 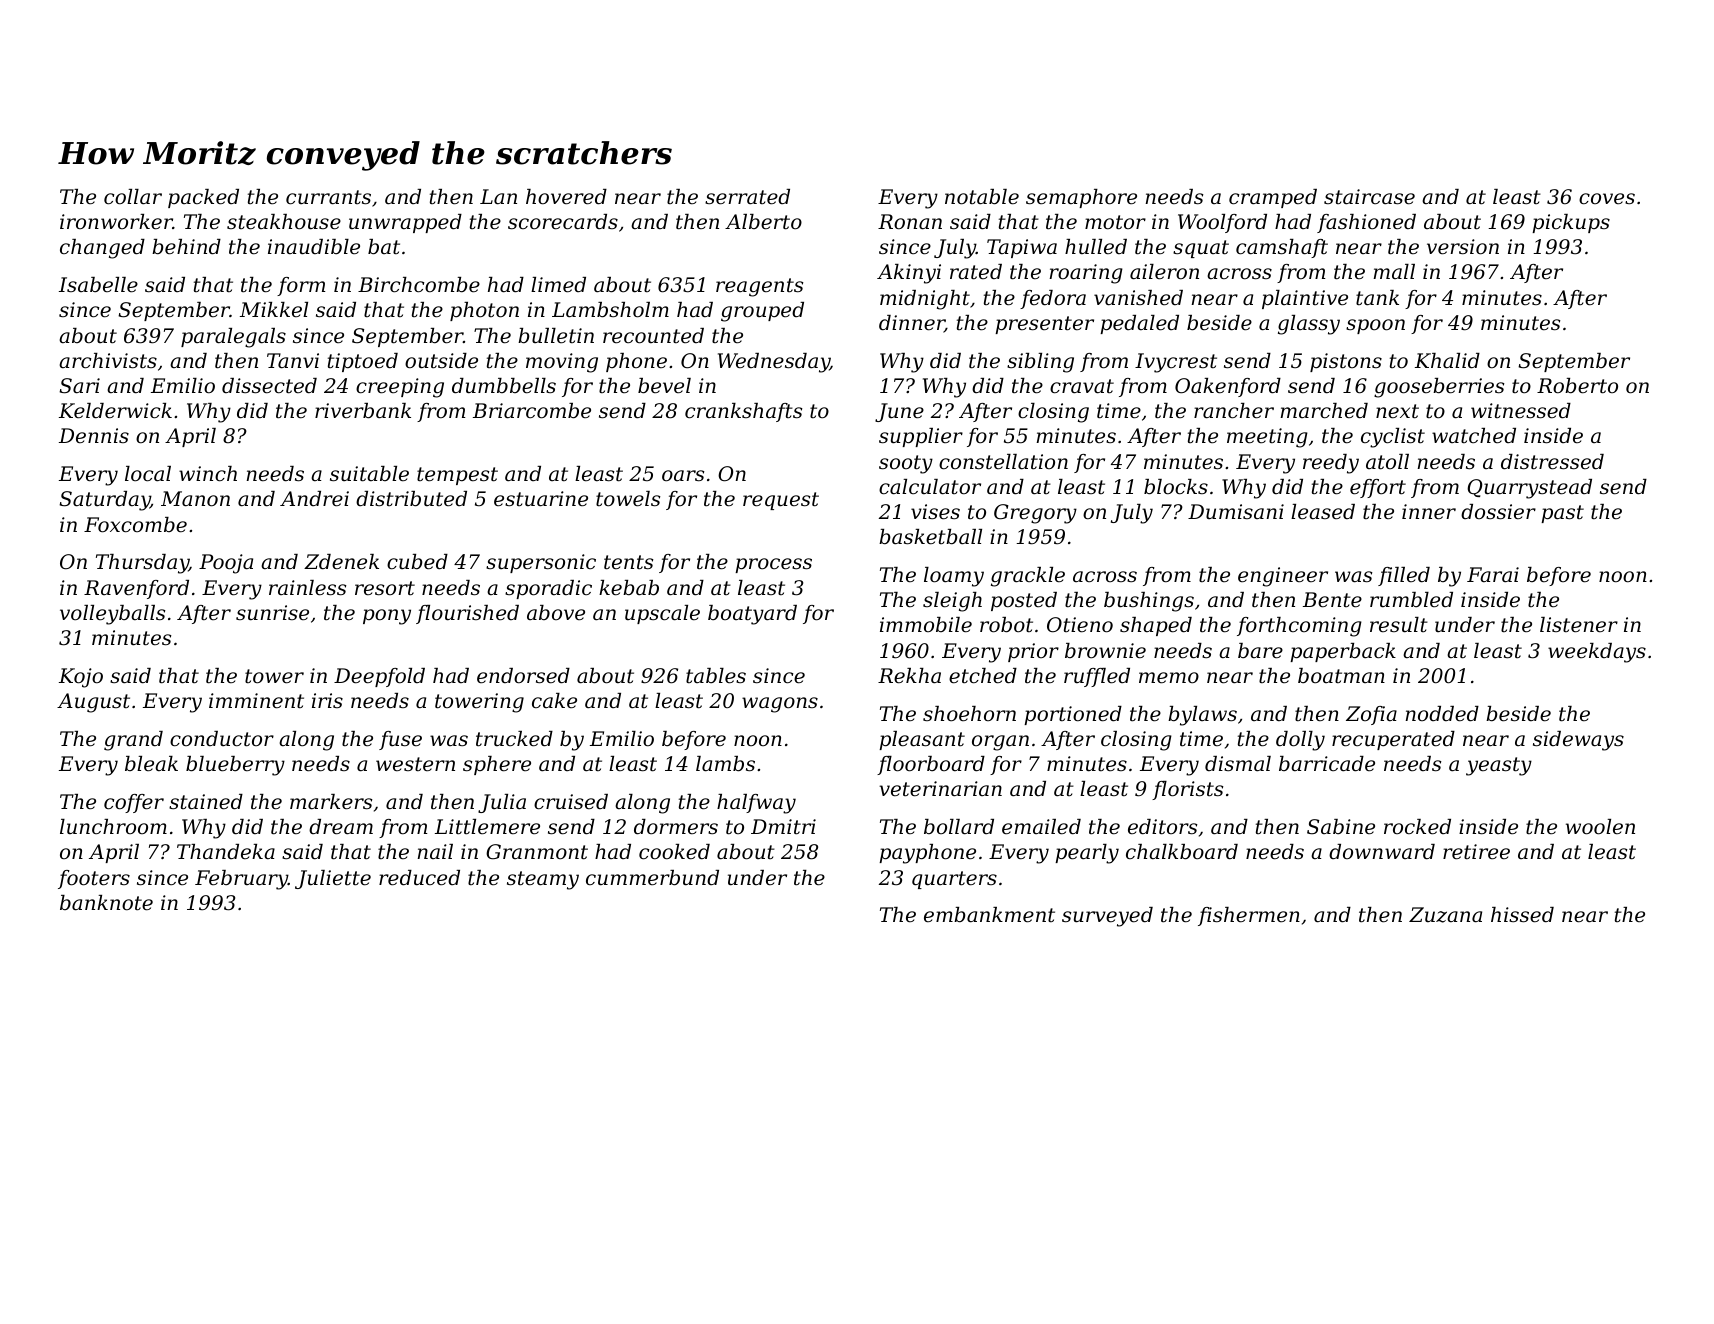 I want to click on staircase, so click(x=1369, y=197).
